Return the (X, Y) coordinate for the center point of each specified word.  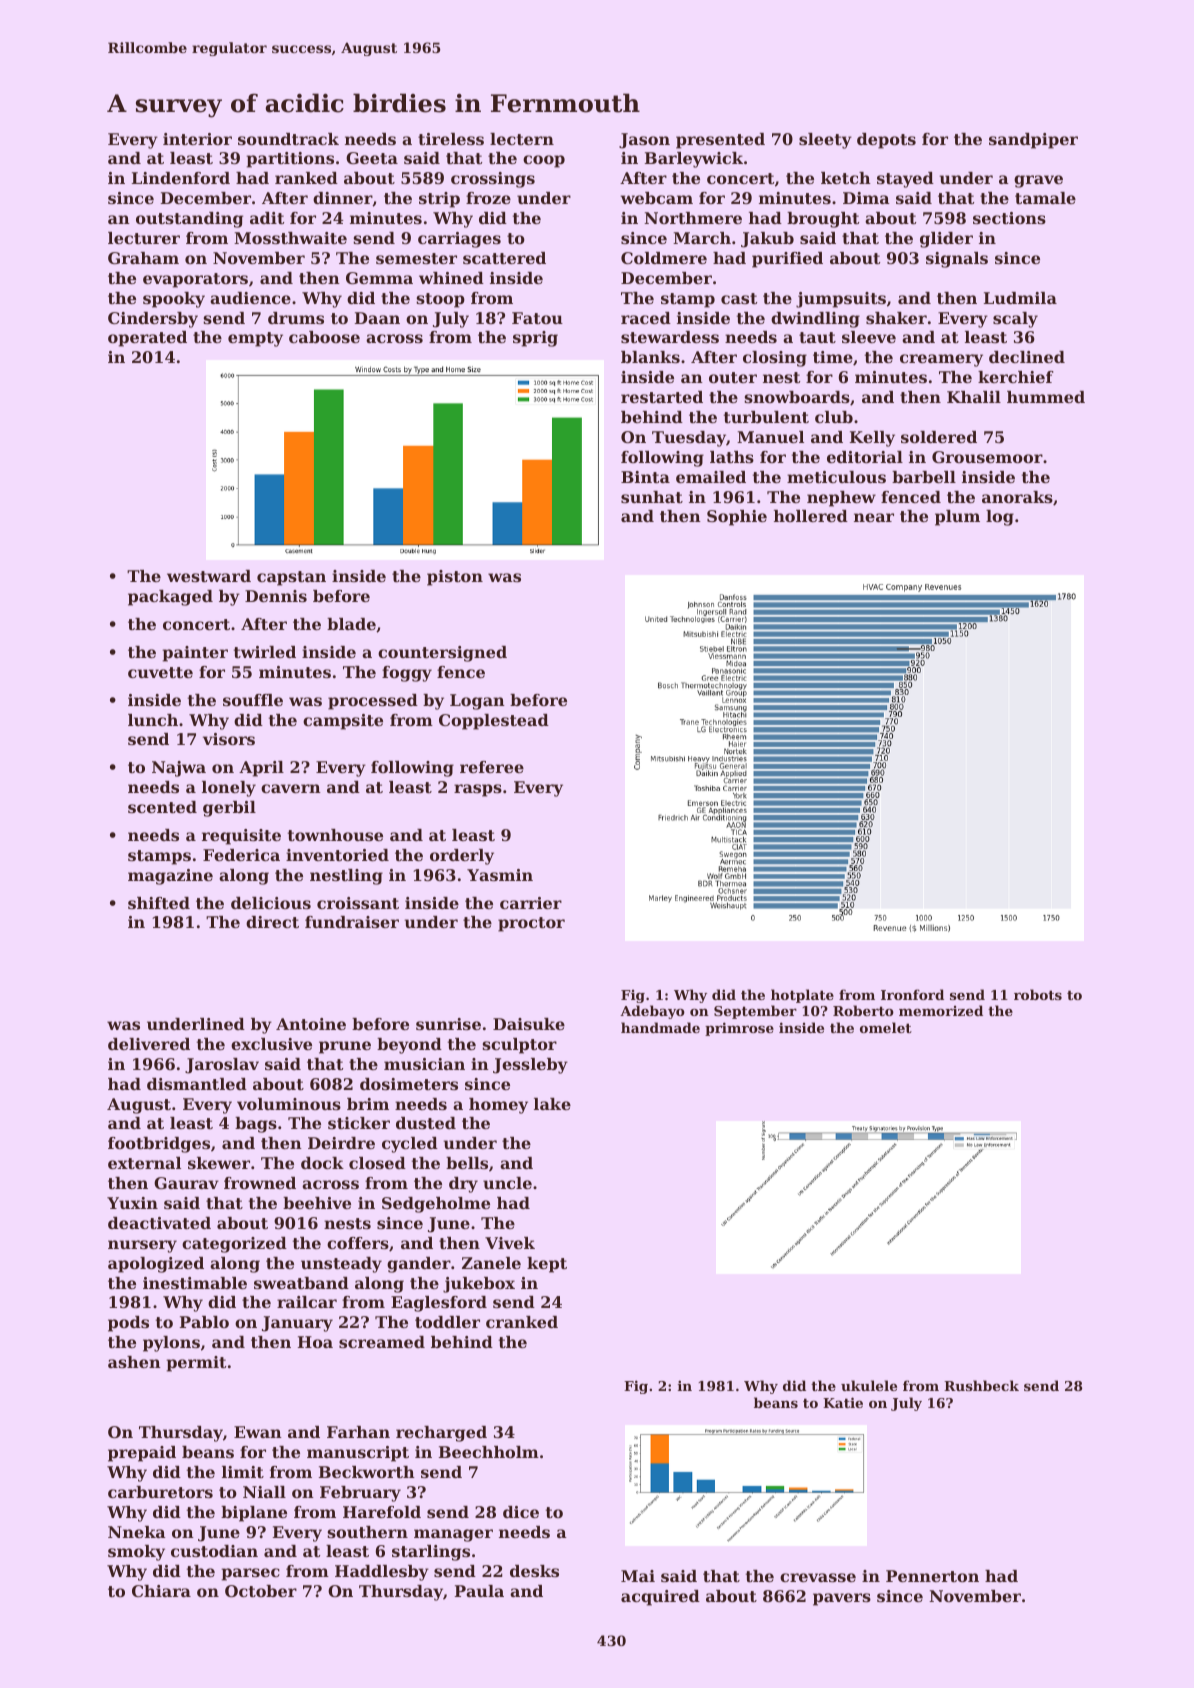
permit (196, 1364)
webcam (657, 198)
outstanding (189, 220)
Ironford (912, 994)
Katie (843, 1402)
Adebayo (652, 1012)
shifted (159, 903)
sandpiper (1033, 141)
